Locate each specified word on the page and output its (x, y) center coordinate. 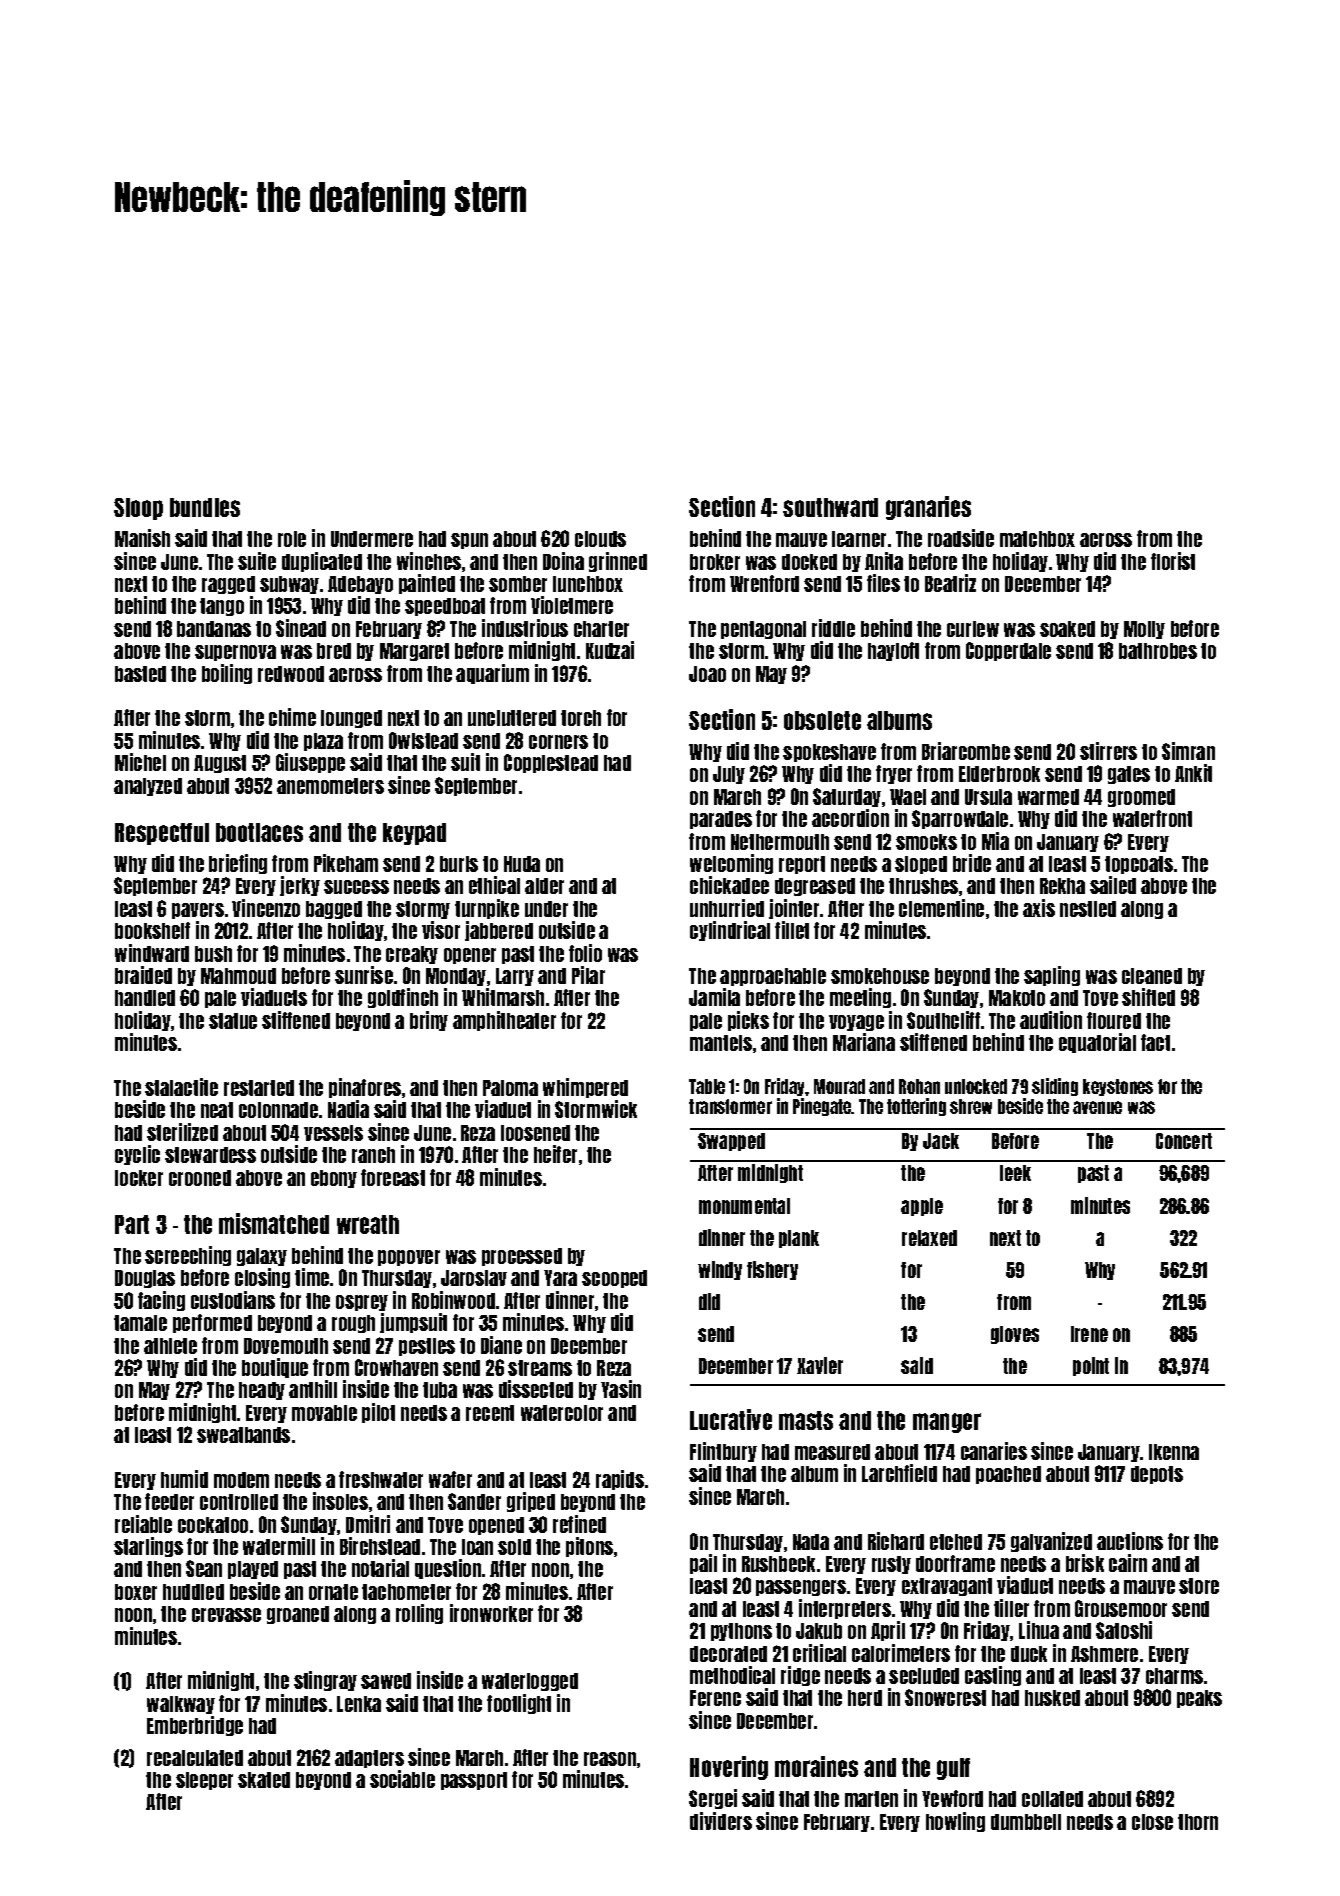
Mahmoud (238, 976)
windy (720, 1270)
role (292, 539)
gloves (1015, 1335)
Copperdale (1008, 651)
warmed (1048, 797)
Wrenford (764, 583)
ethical (494, 885)
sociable (402, 1779)
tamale (140, 1323)
